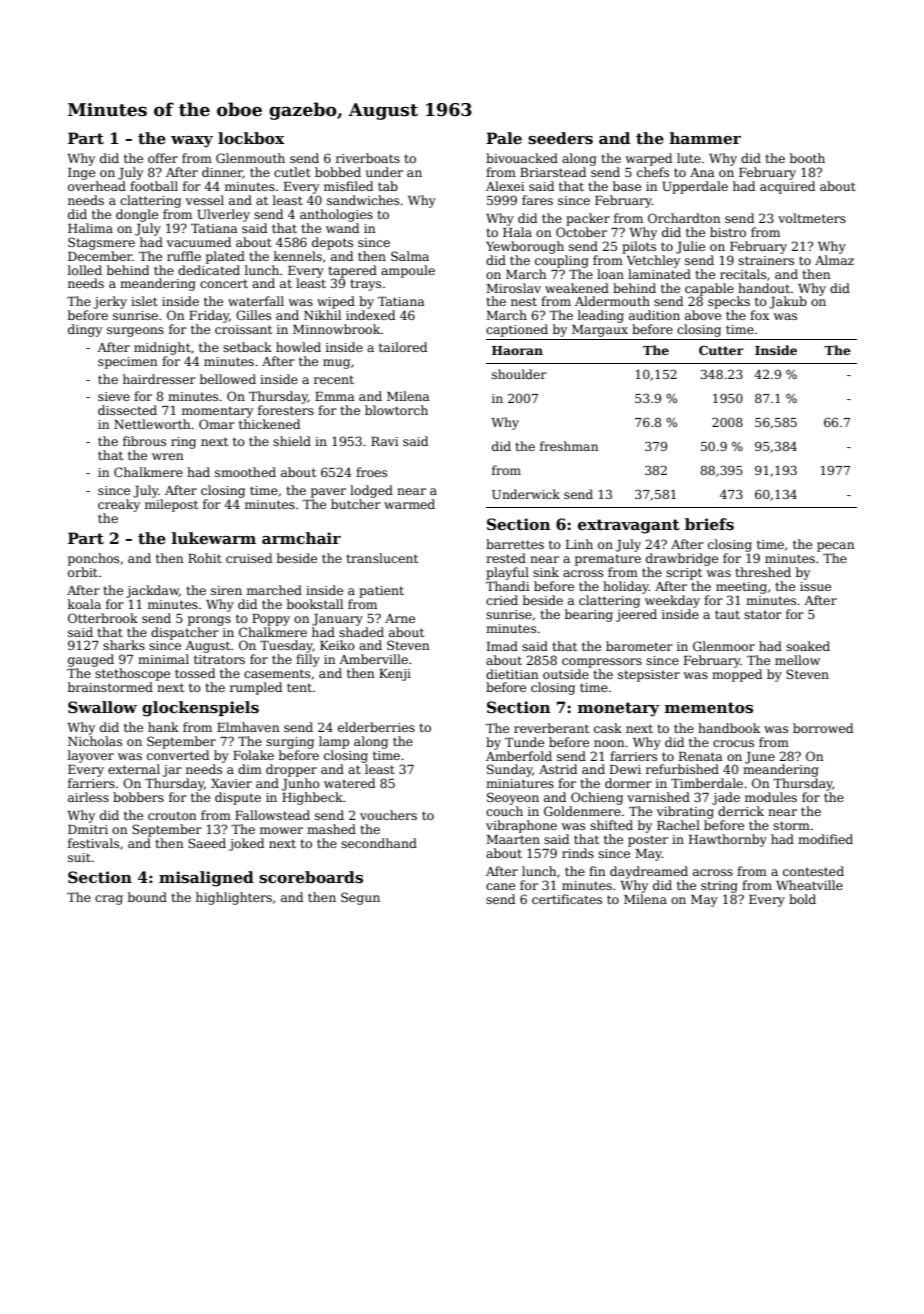 This page has width=924, height=1314. What do you see at coordinates (729, 302) in the page?
I see `specks` at bounding box center [729, 302].
